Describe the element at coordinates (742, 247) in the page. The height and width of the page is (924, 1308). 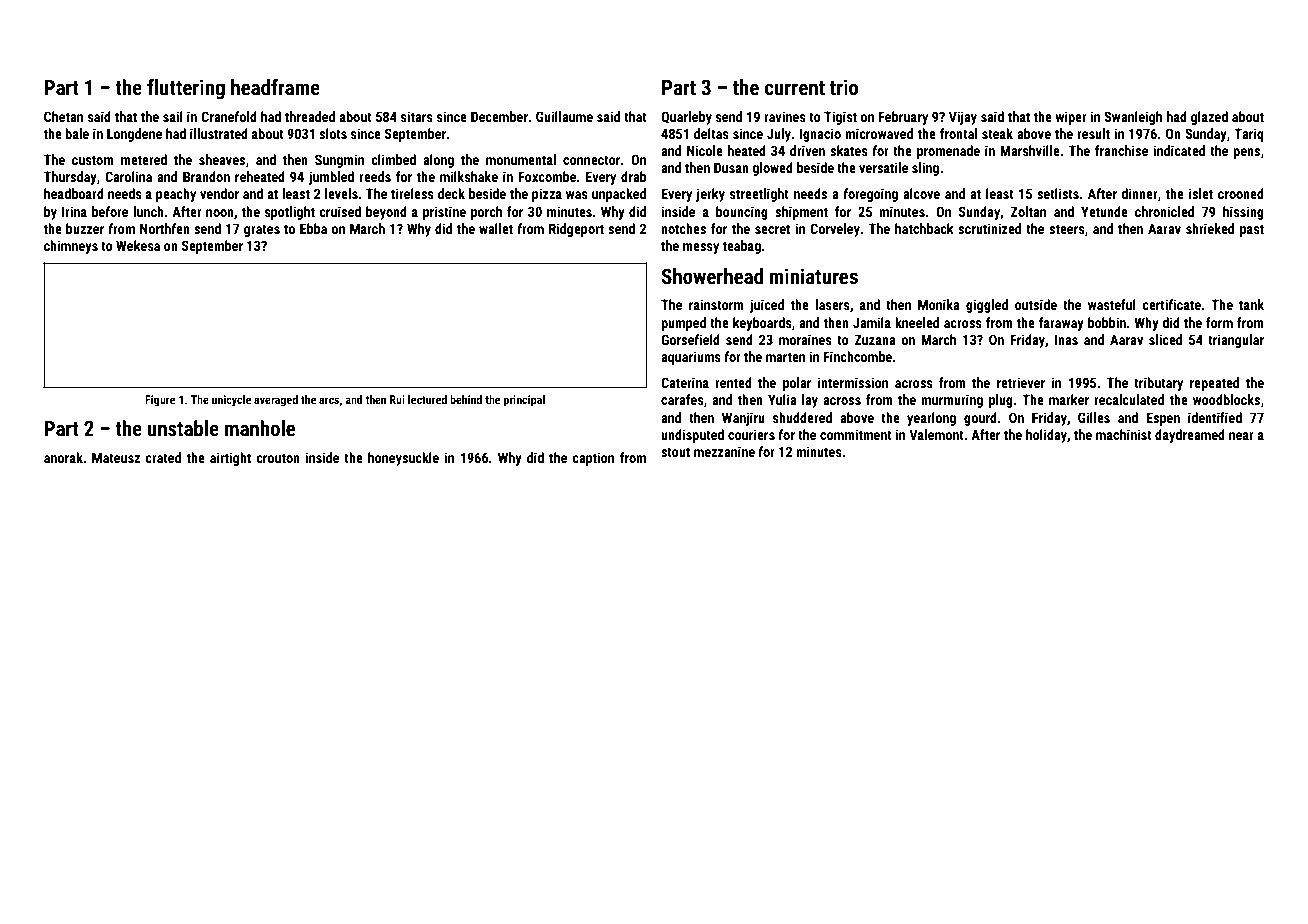
I see `teabag` at that location.
